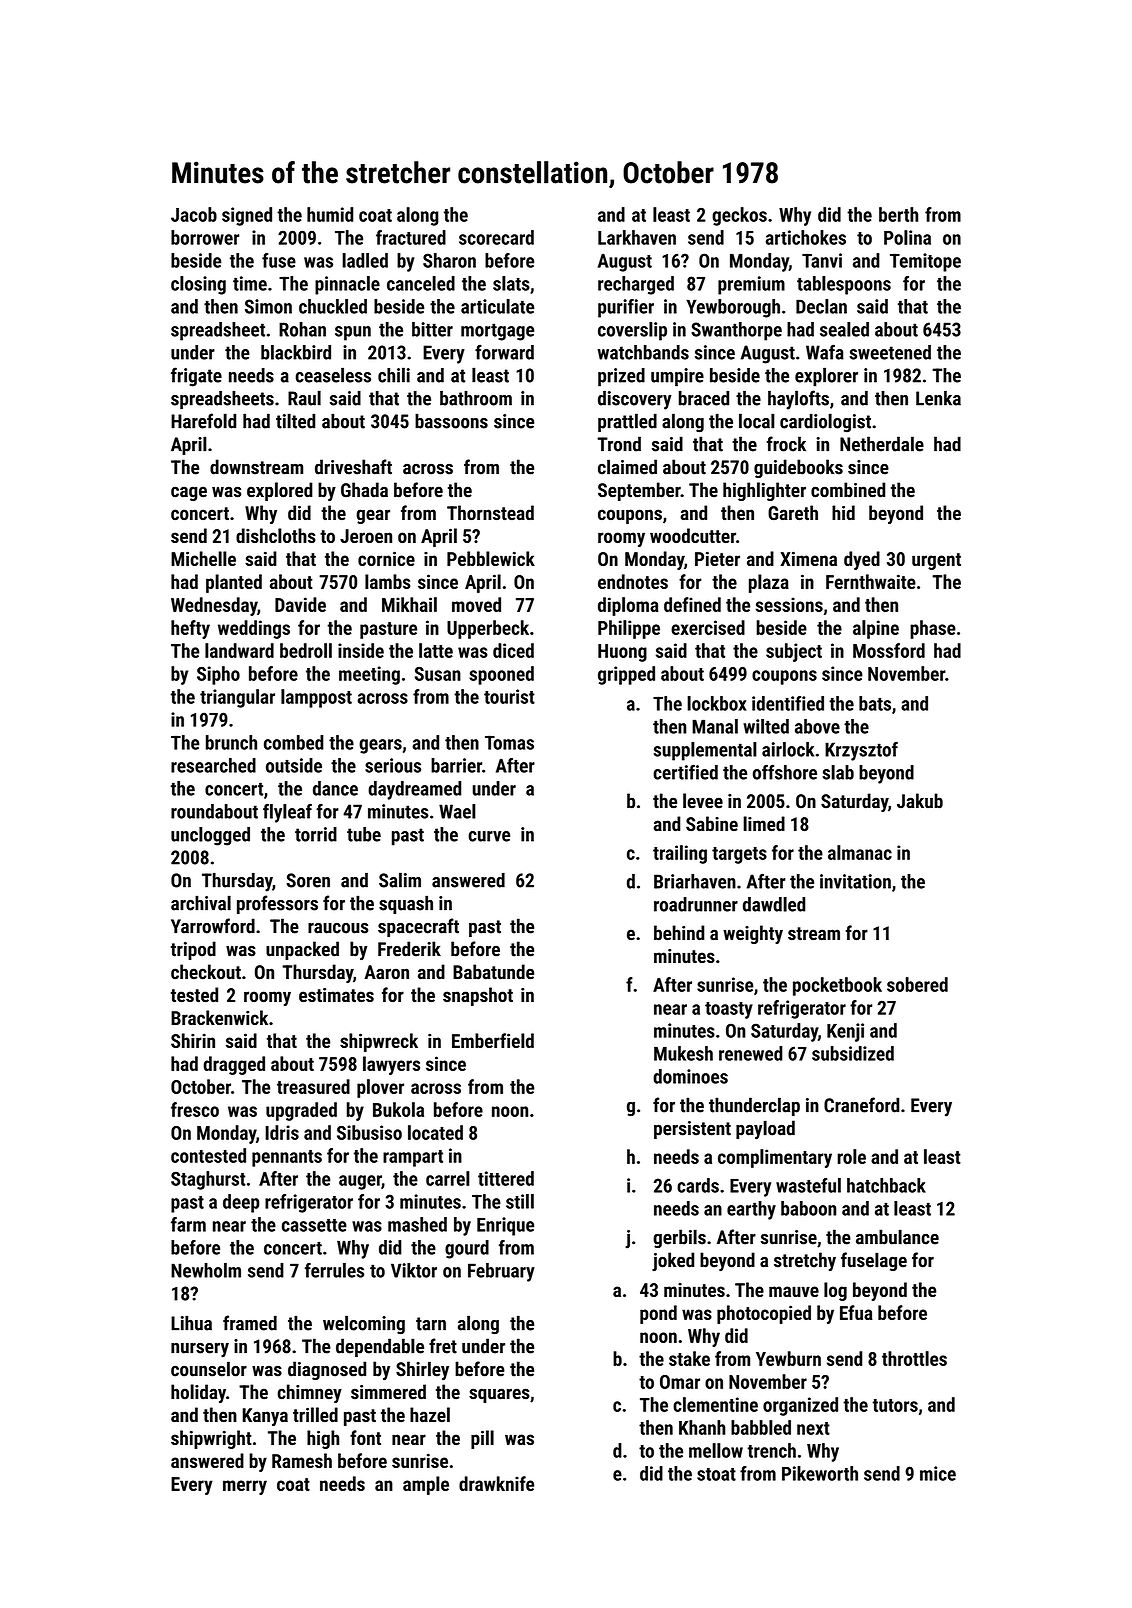  I want to click on fresco, so click(195, 1109).
